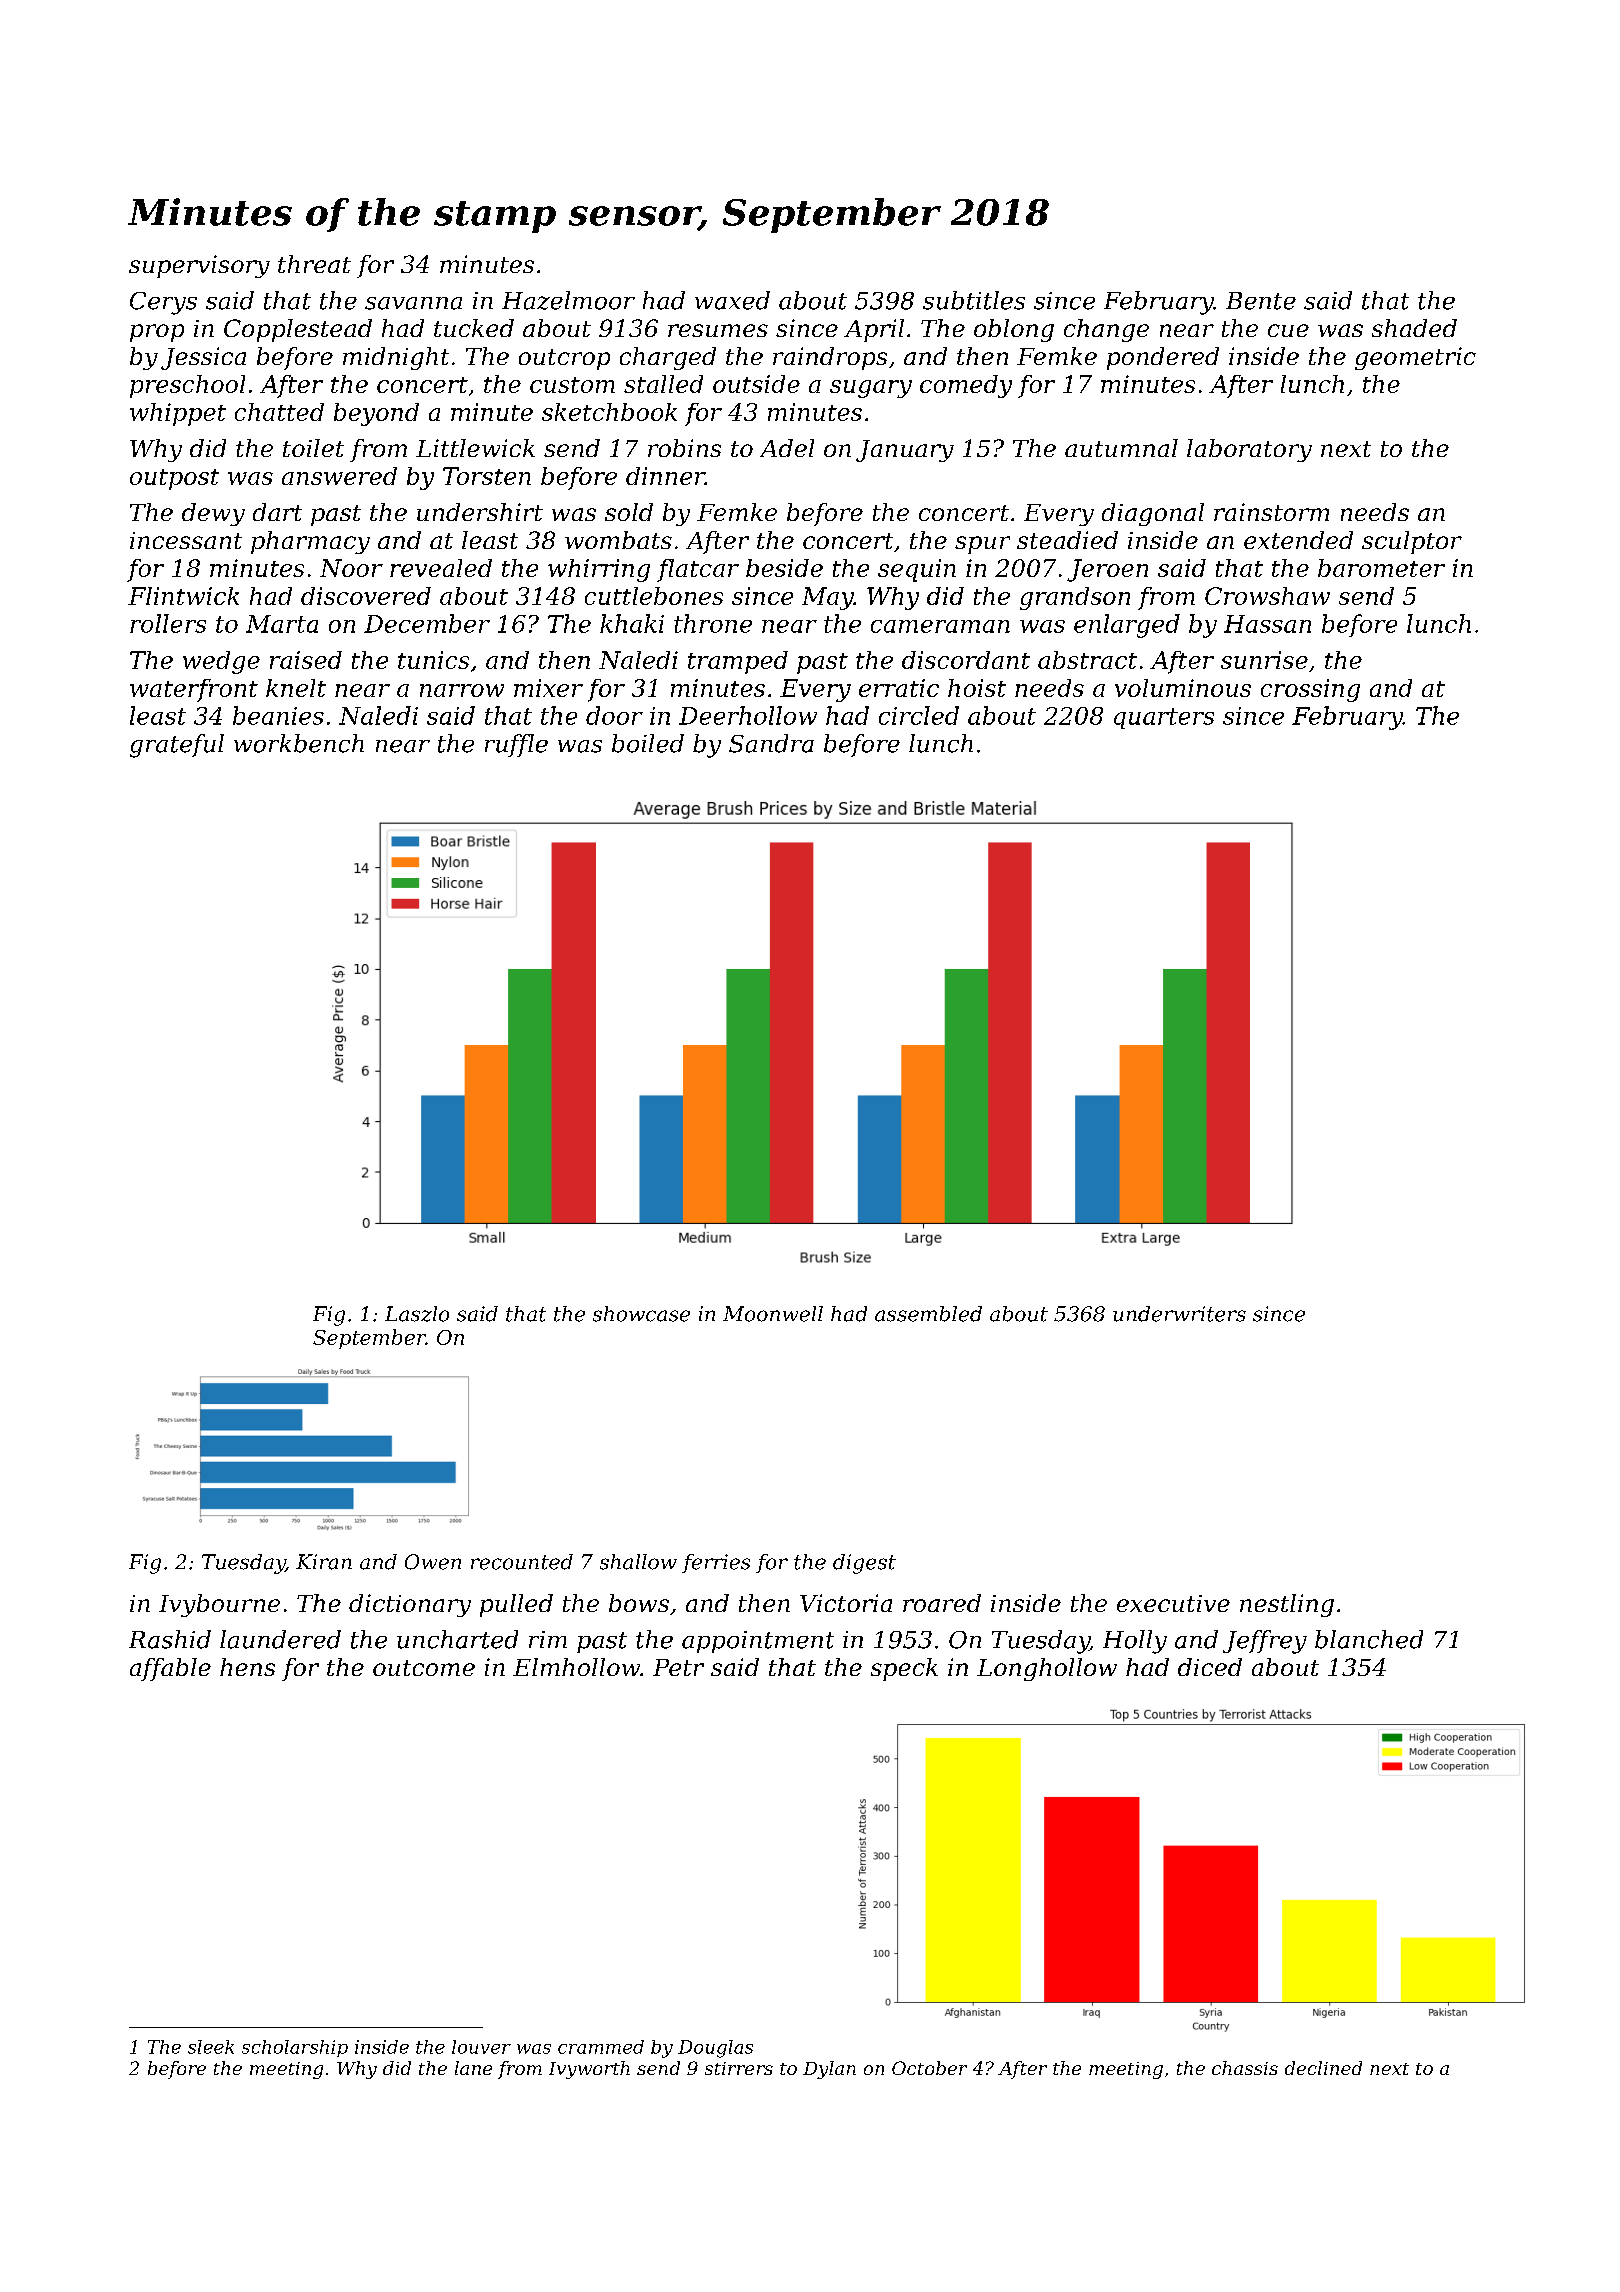  Describe the element at coordinates (771, 743) in the image. I see `Sandra` at that location.
